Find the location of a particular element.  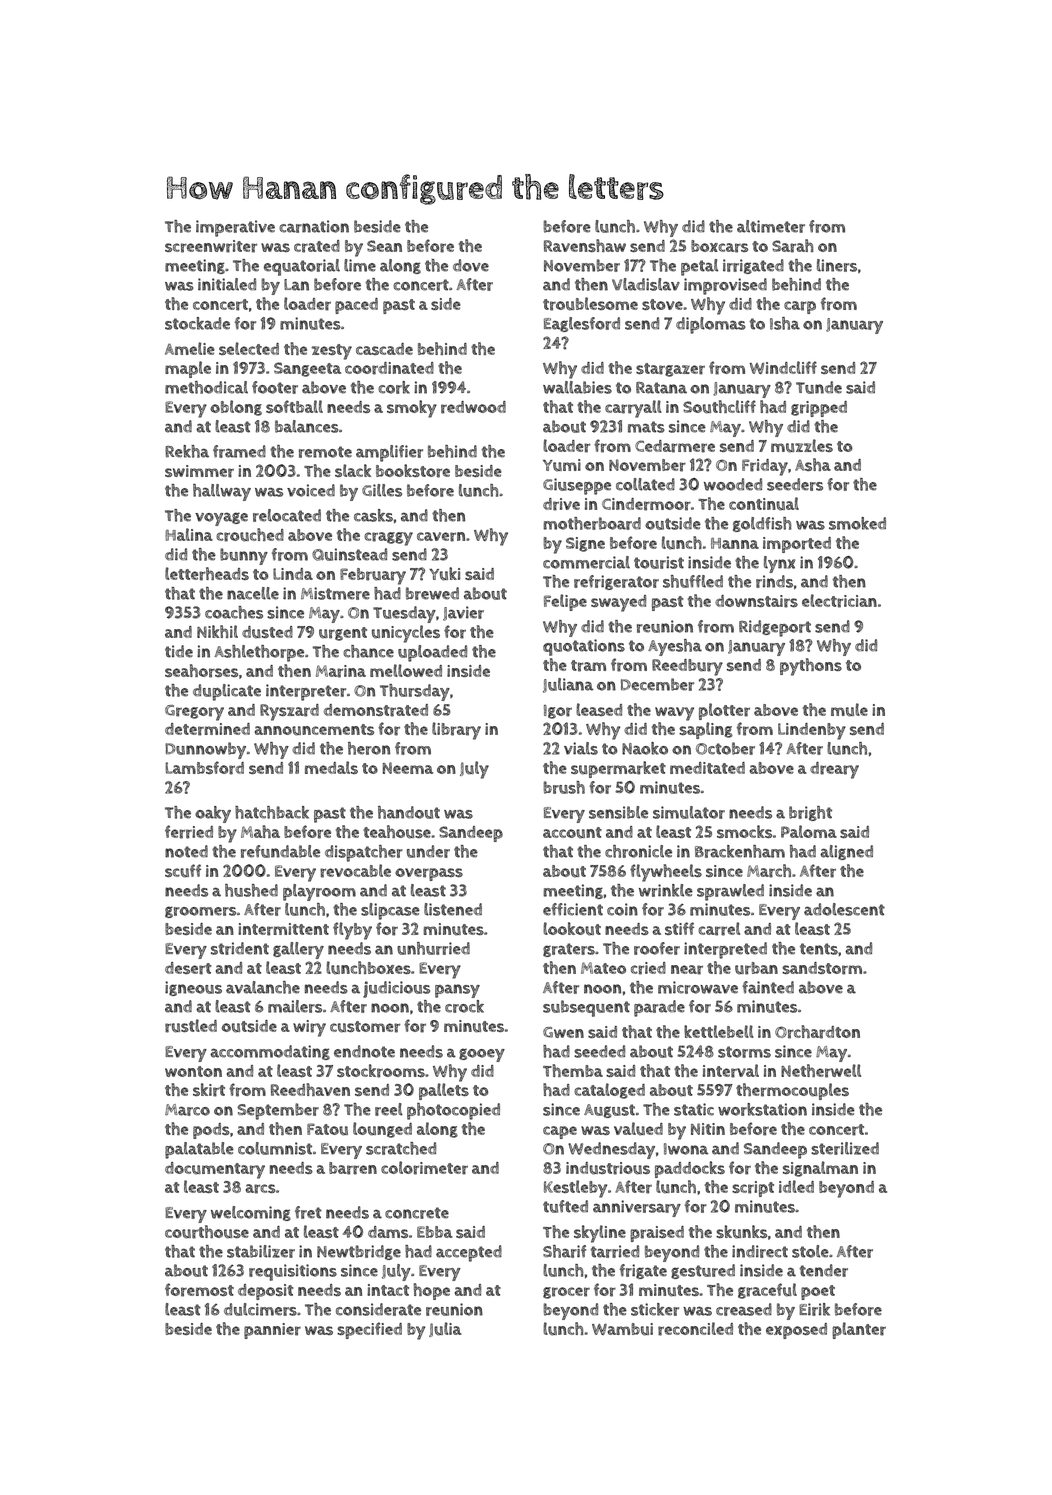

heron is located at coordinates (369, 748).
